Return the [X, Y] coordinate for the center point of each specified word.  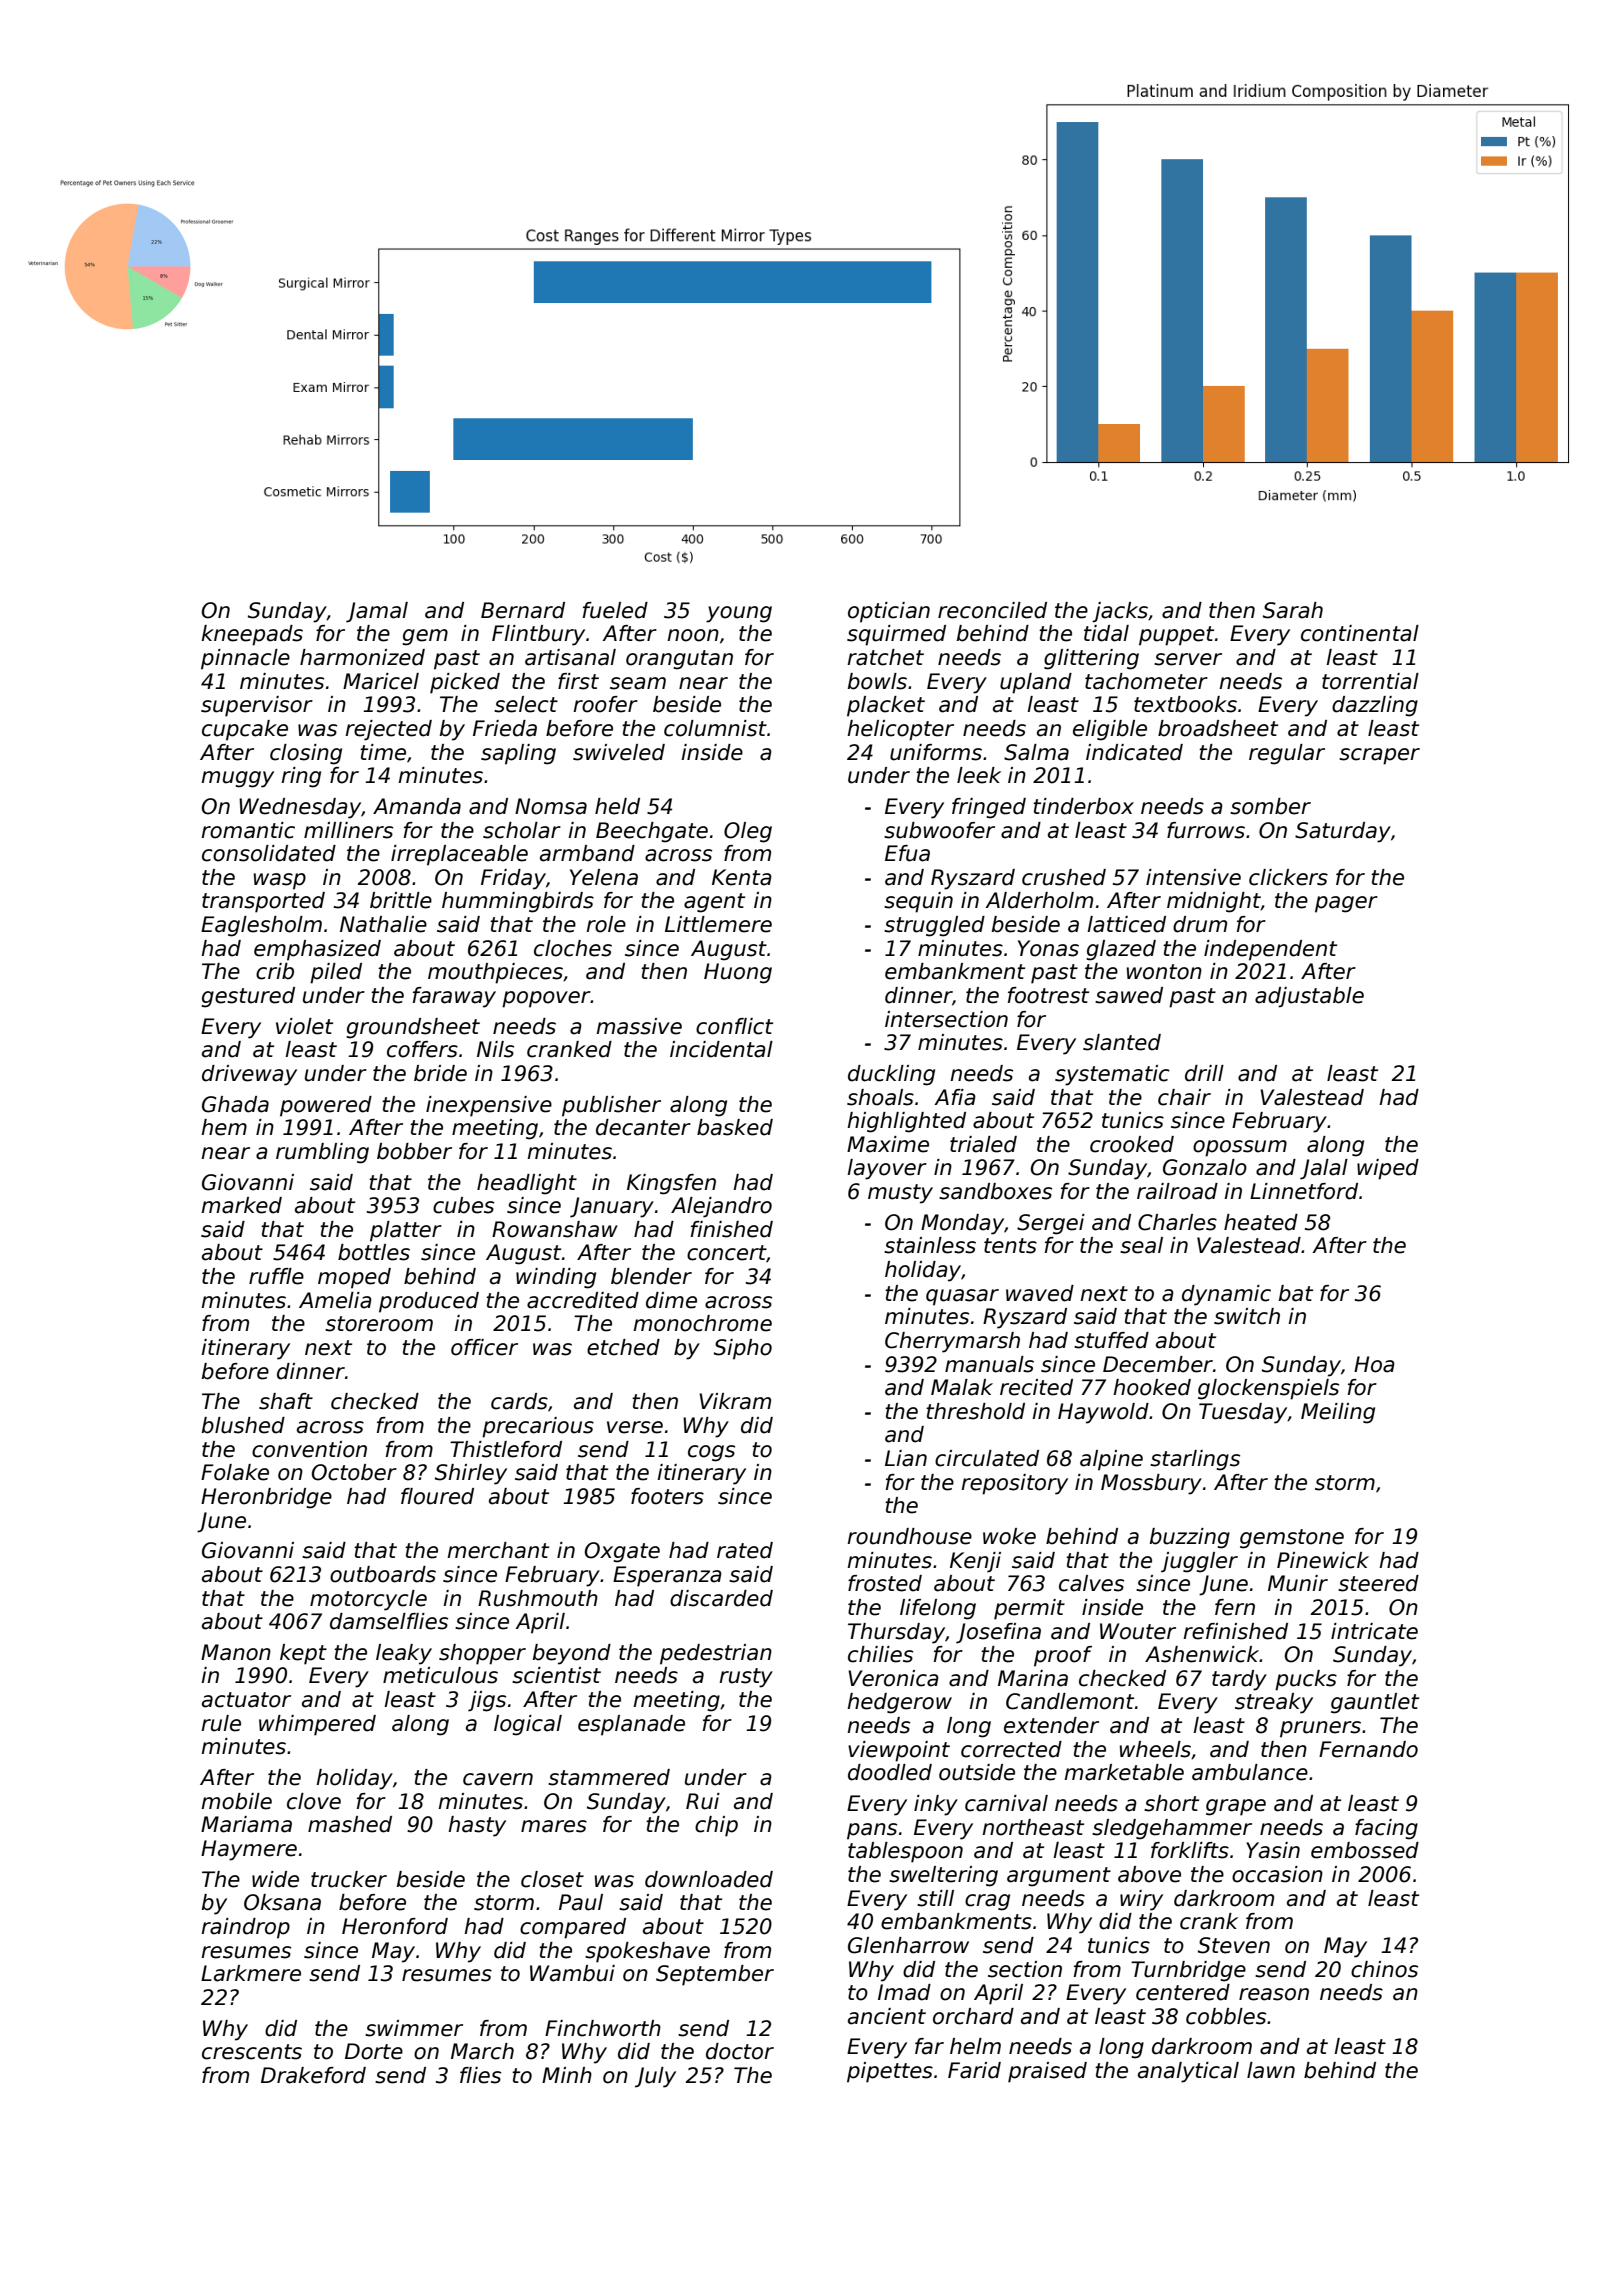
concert [726, 1253]
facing [1386, 1829]
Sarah [1293, 610]
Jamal [377, 612]
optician [889, 612]
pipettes [890, 2072]
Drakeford [313, 2075]
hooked [1152, 1387]
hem [224, 1127]
